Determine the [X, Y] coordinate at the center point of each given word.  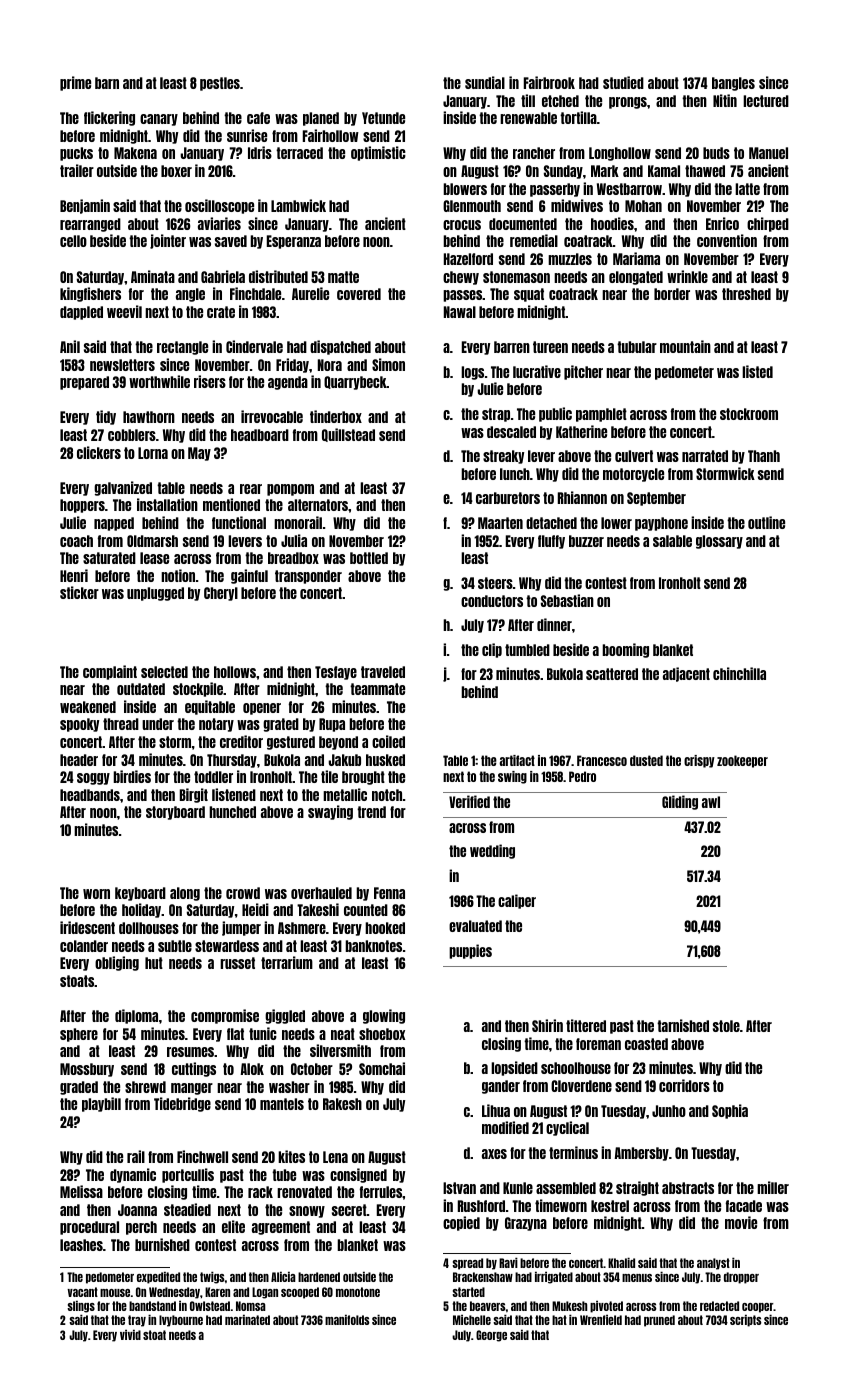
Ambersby [641, 1154]
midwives [577, 205]
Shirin [547, 1025]
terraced [299, 153]
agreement [281, 1228]
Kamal [664, 171]
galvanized [123, 488]
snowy [307, 1212]
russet [237, 963]
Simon [388, 364]
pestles [220, 84]
